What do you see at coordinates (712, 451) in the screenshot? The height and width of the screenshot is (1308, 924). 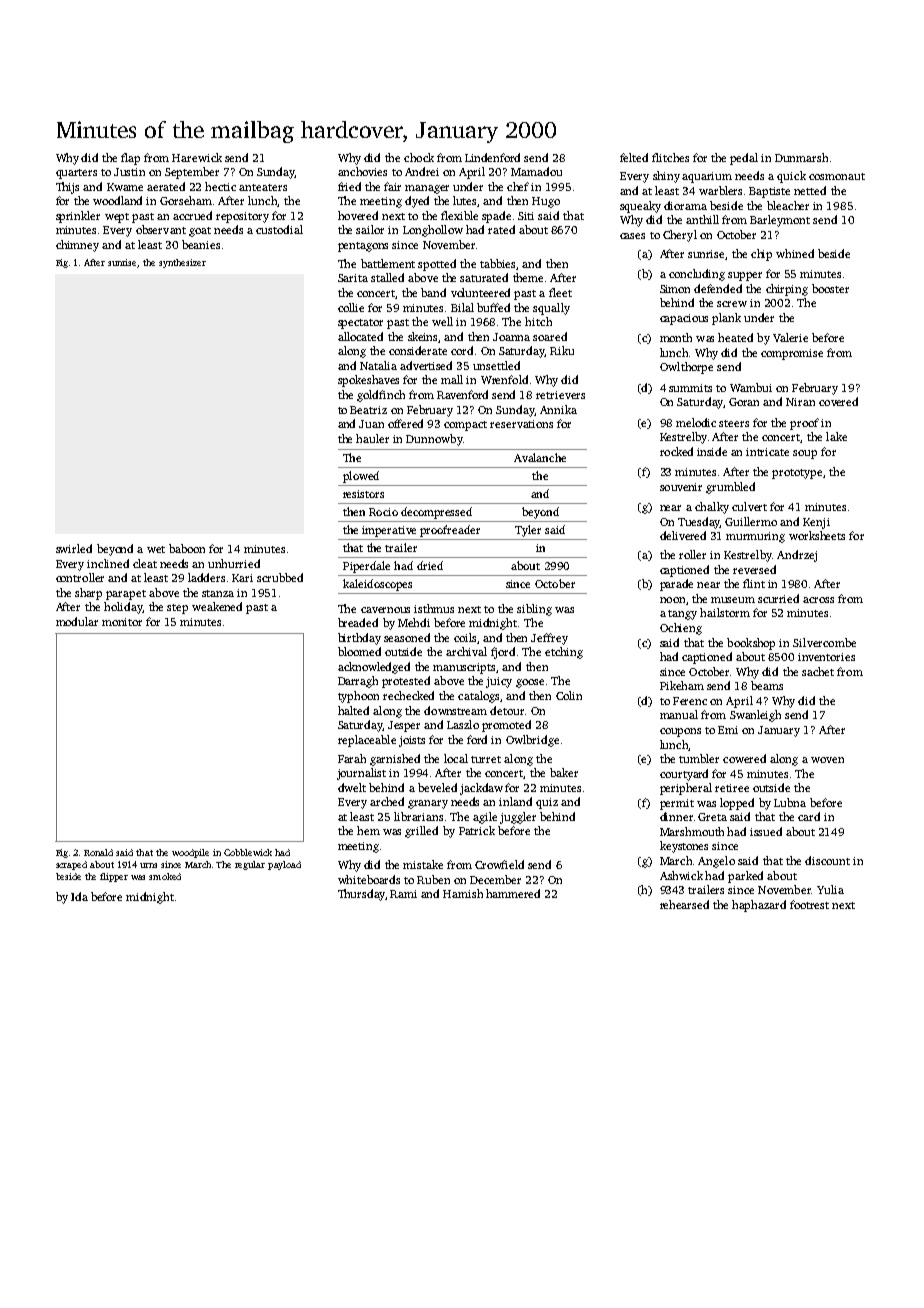 I see `inside` at bounding box center [712, 451].
